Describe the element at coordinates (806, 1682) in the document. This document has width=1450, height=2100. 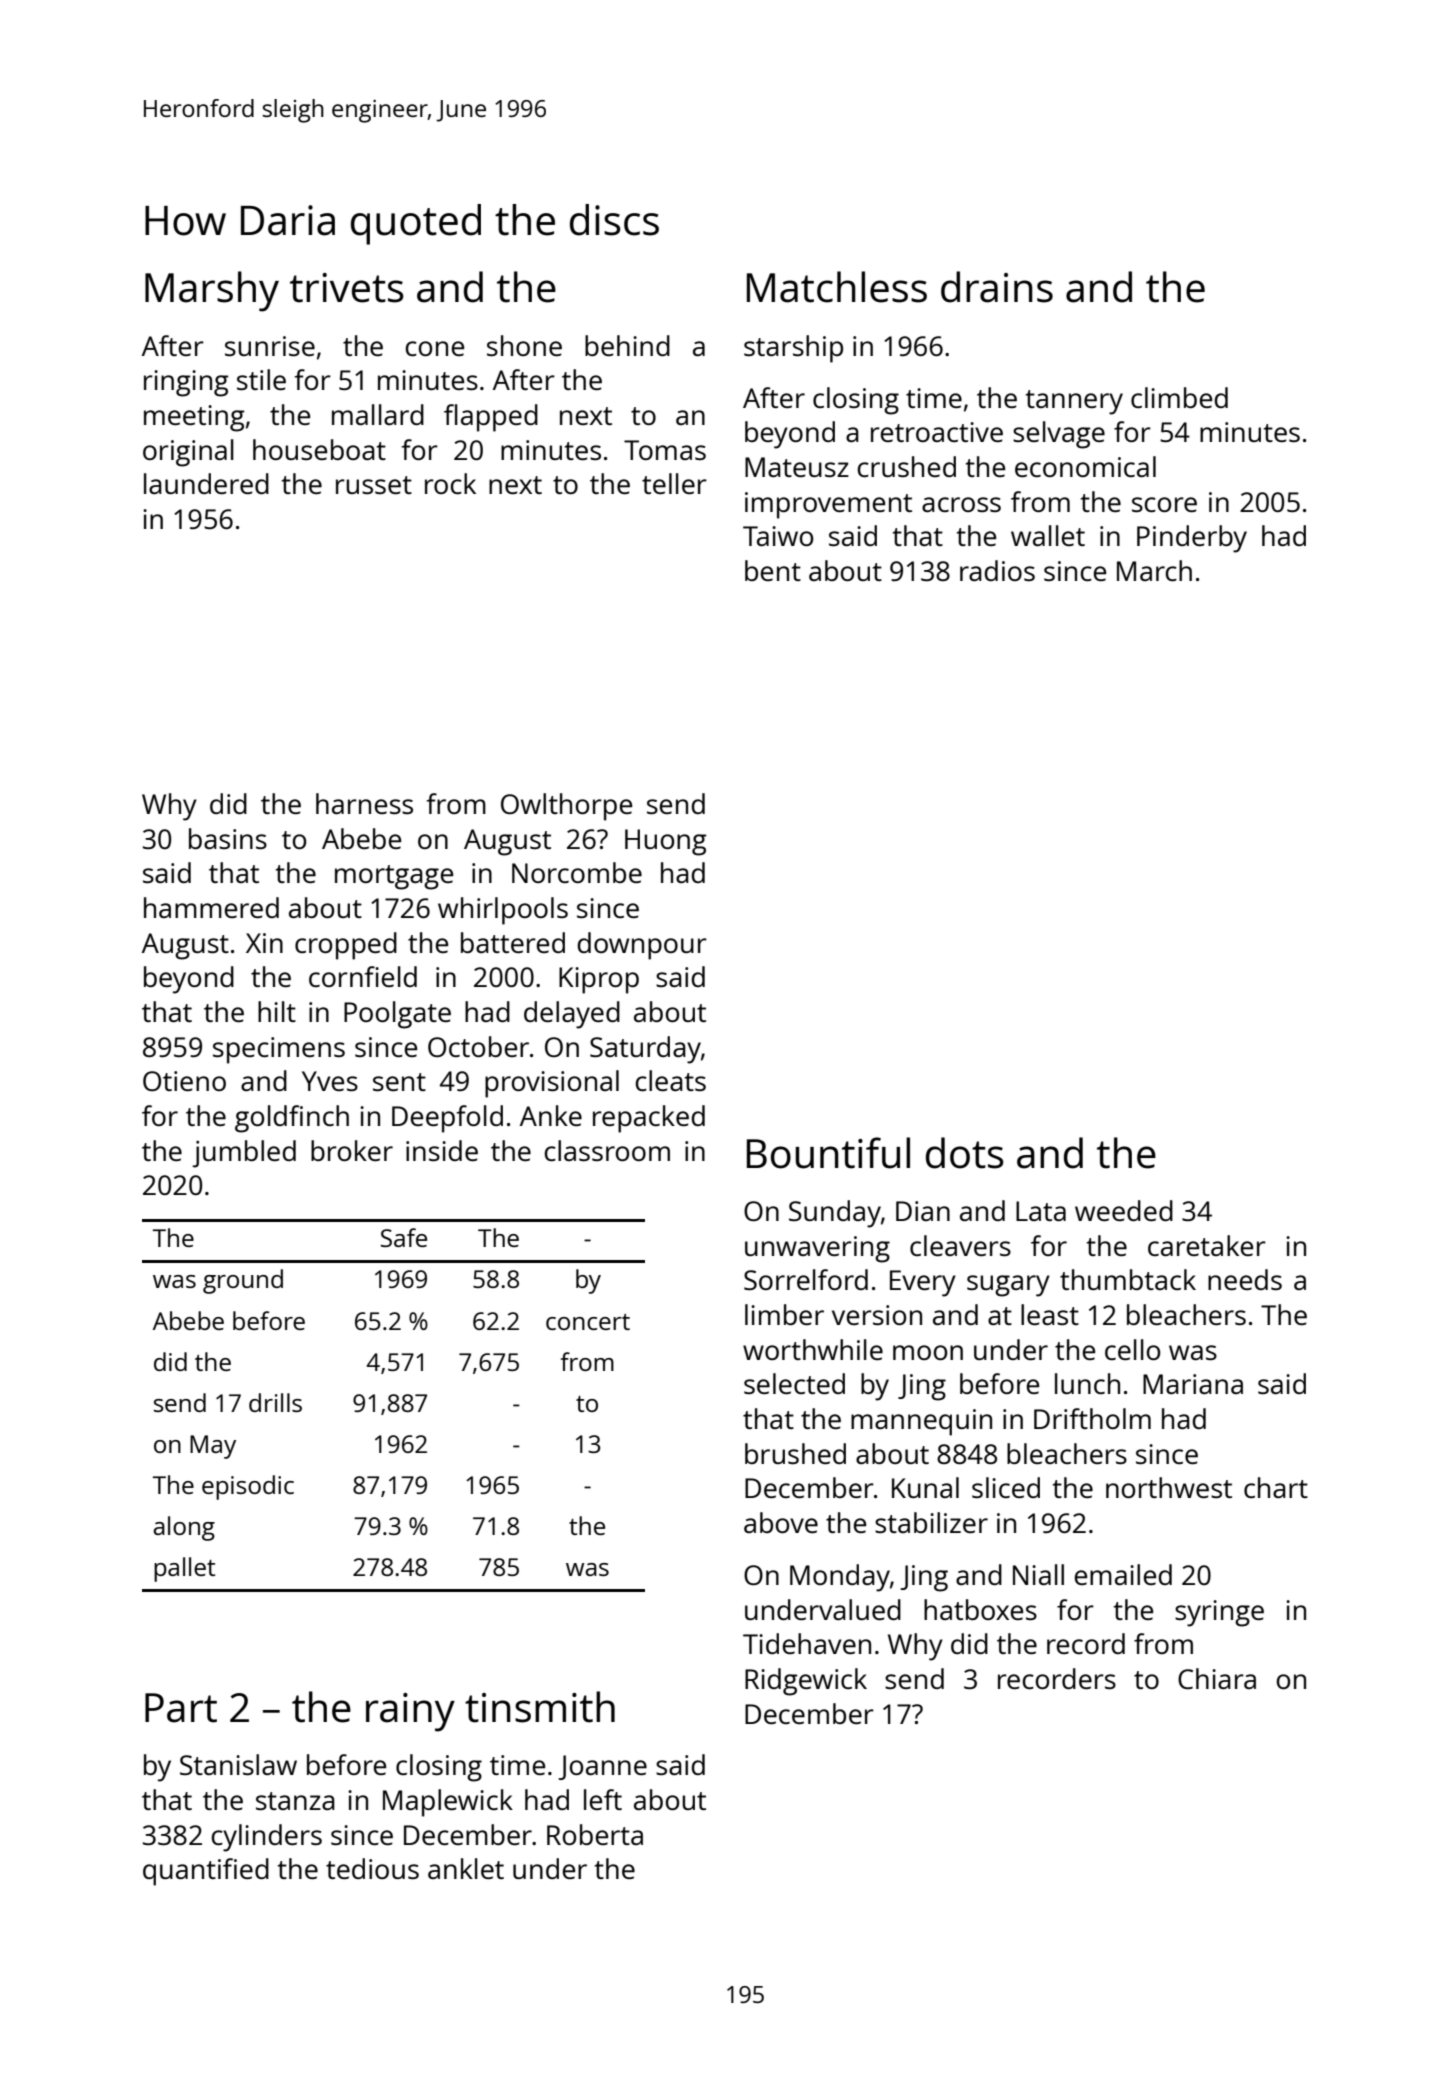
I see `Ridgewick` at that location.
